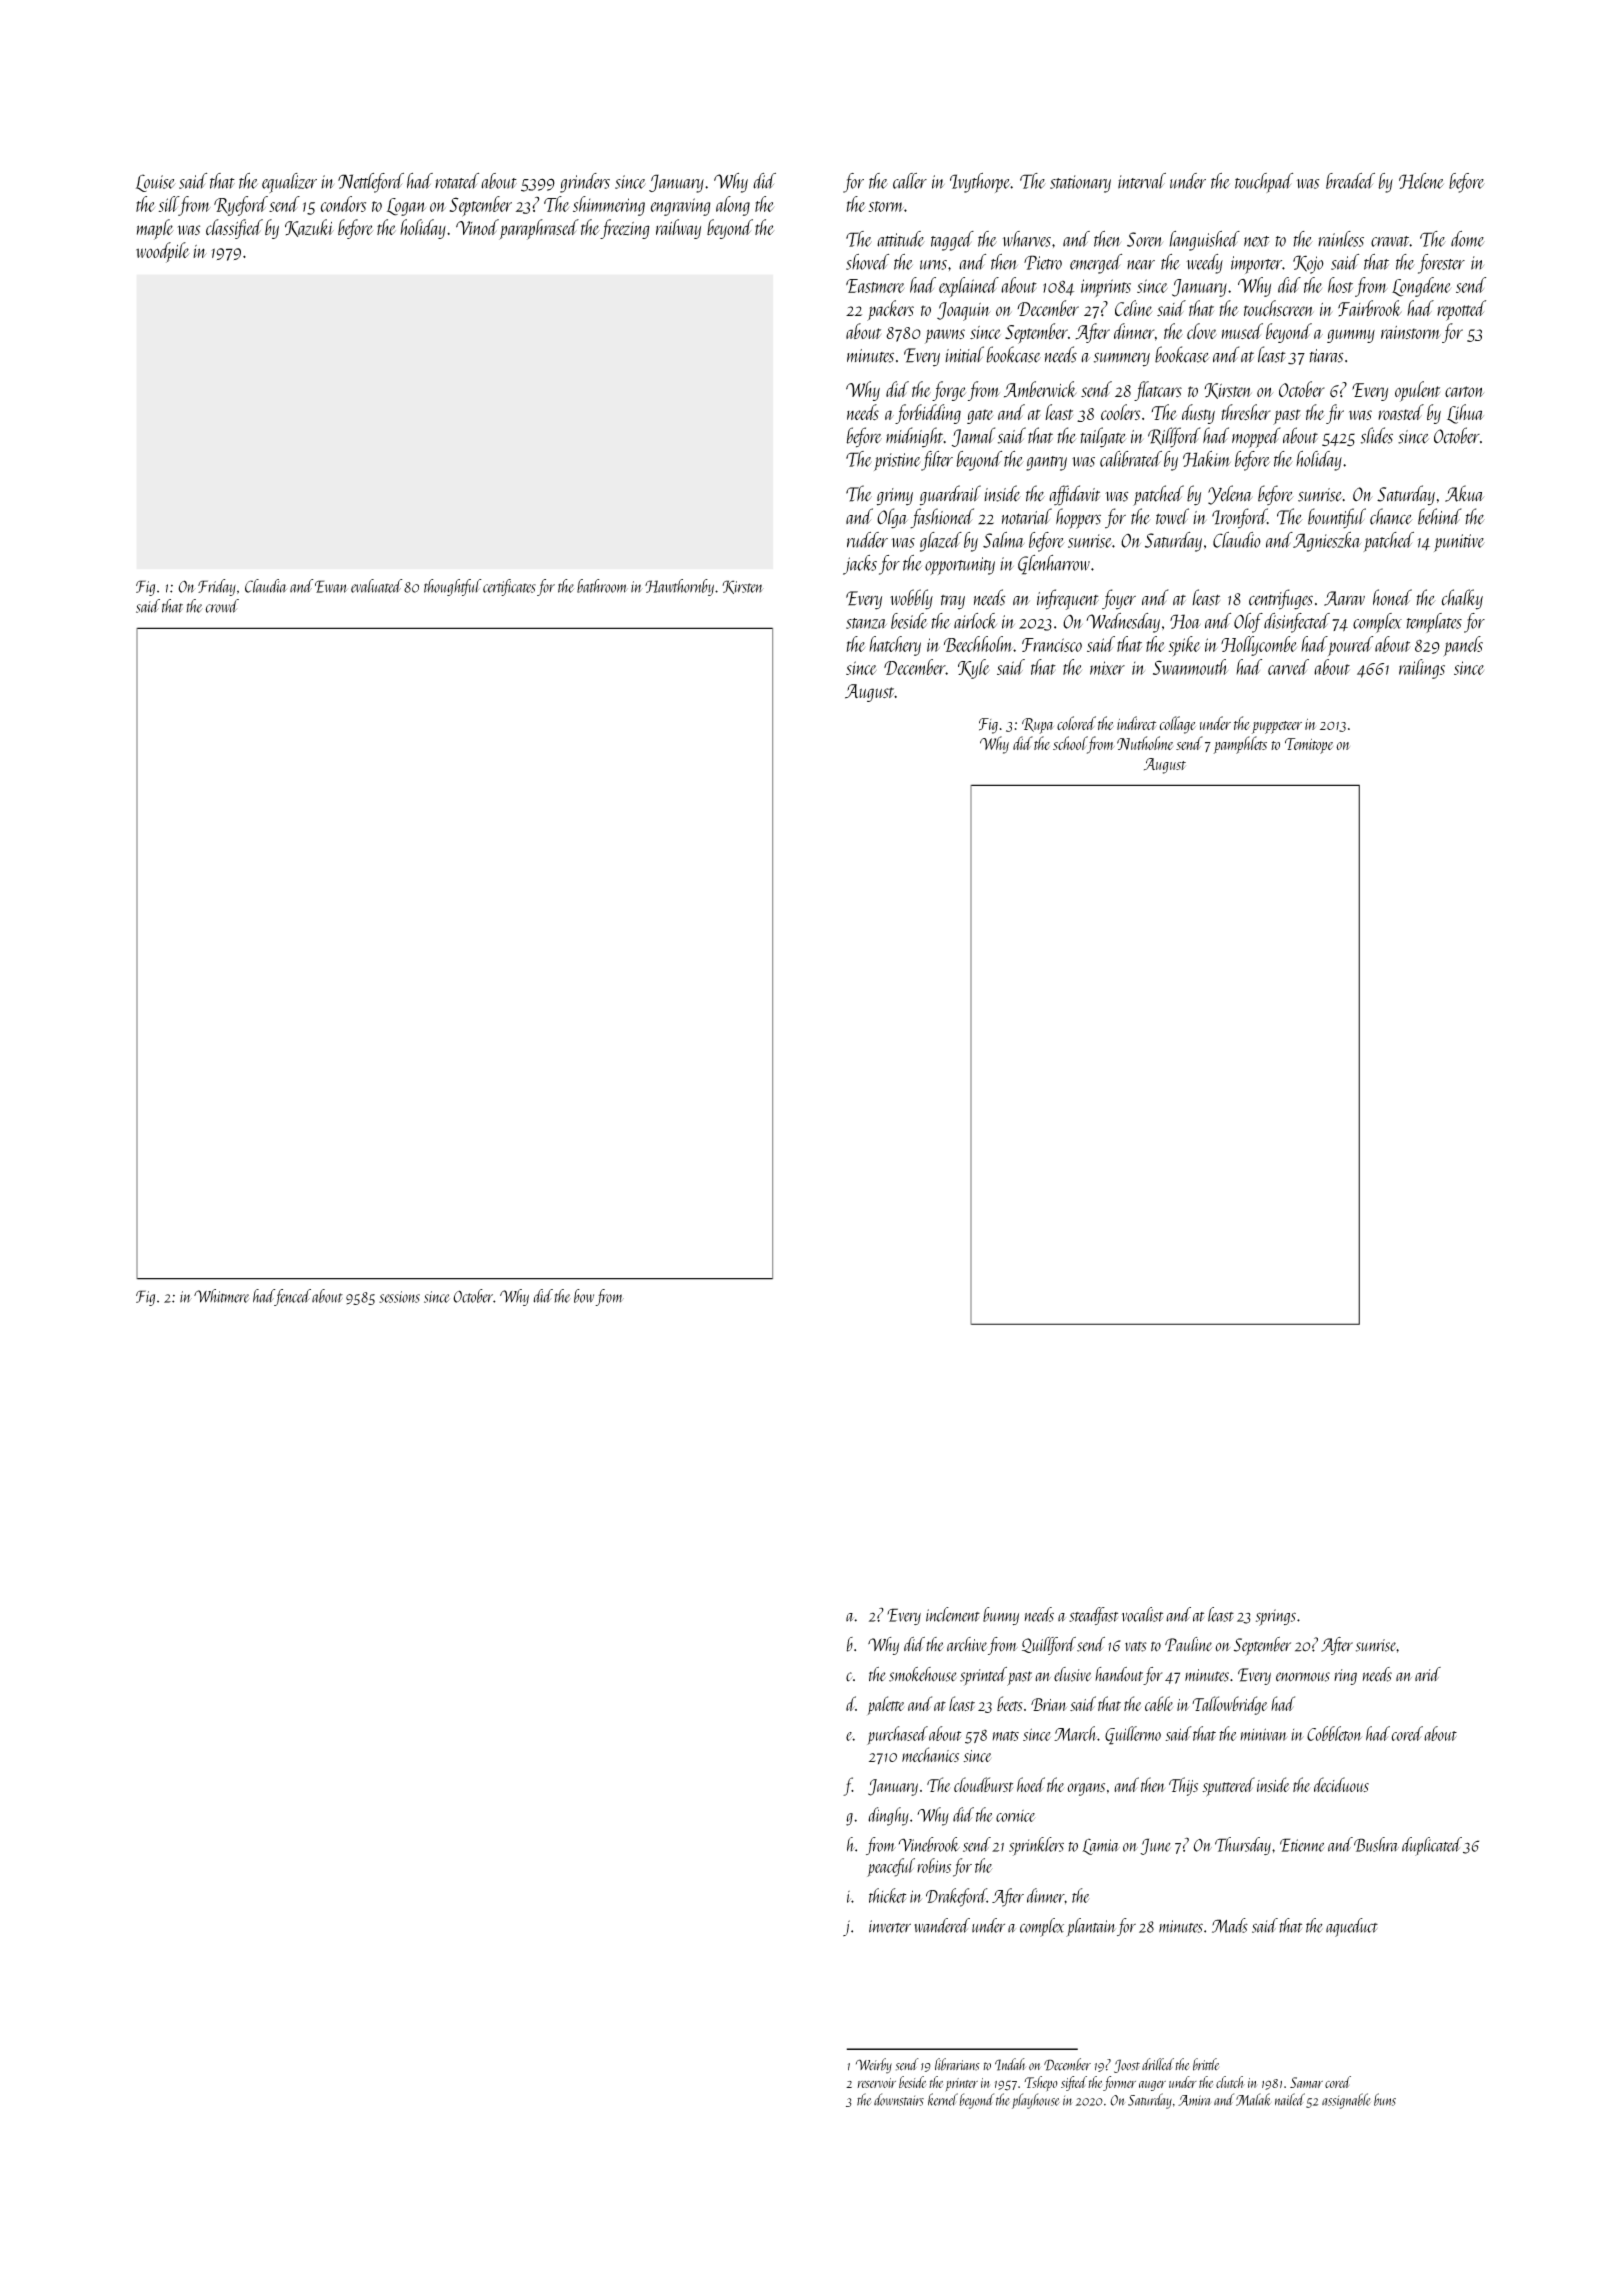 The image size is (1620, 2292). Describe the element at coordinates (983, 1676) in the document. I see `sprinted` at that location.
